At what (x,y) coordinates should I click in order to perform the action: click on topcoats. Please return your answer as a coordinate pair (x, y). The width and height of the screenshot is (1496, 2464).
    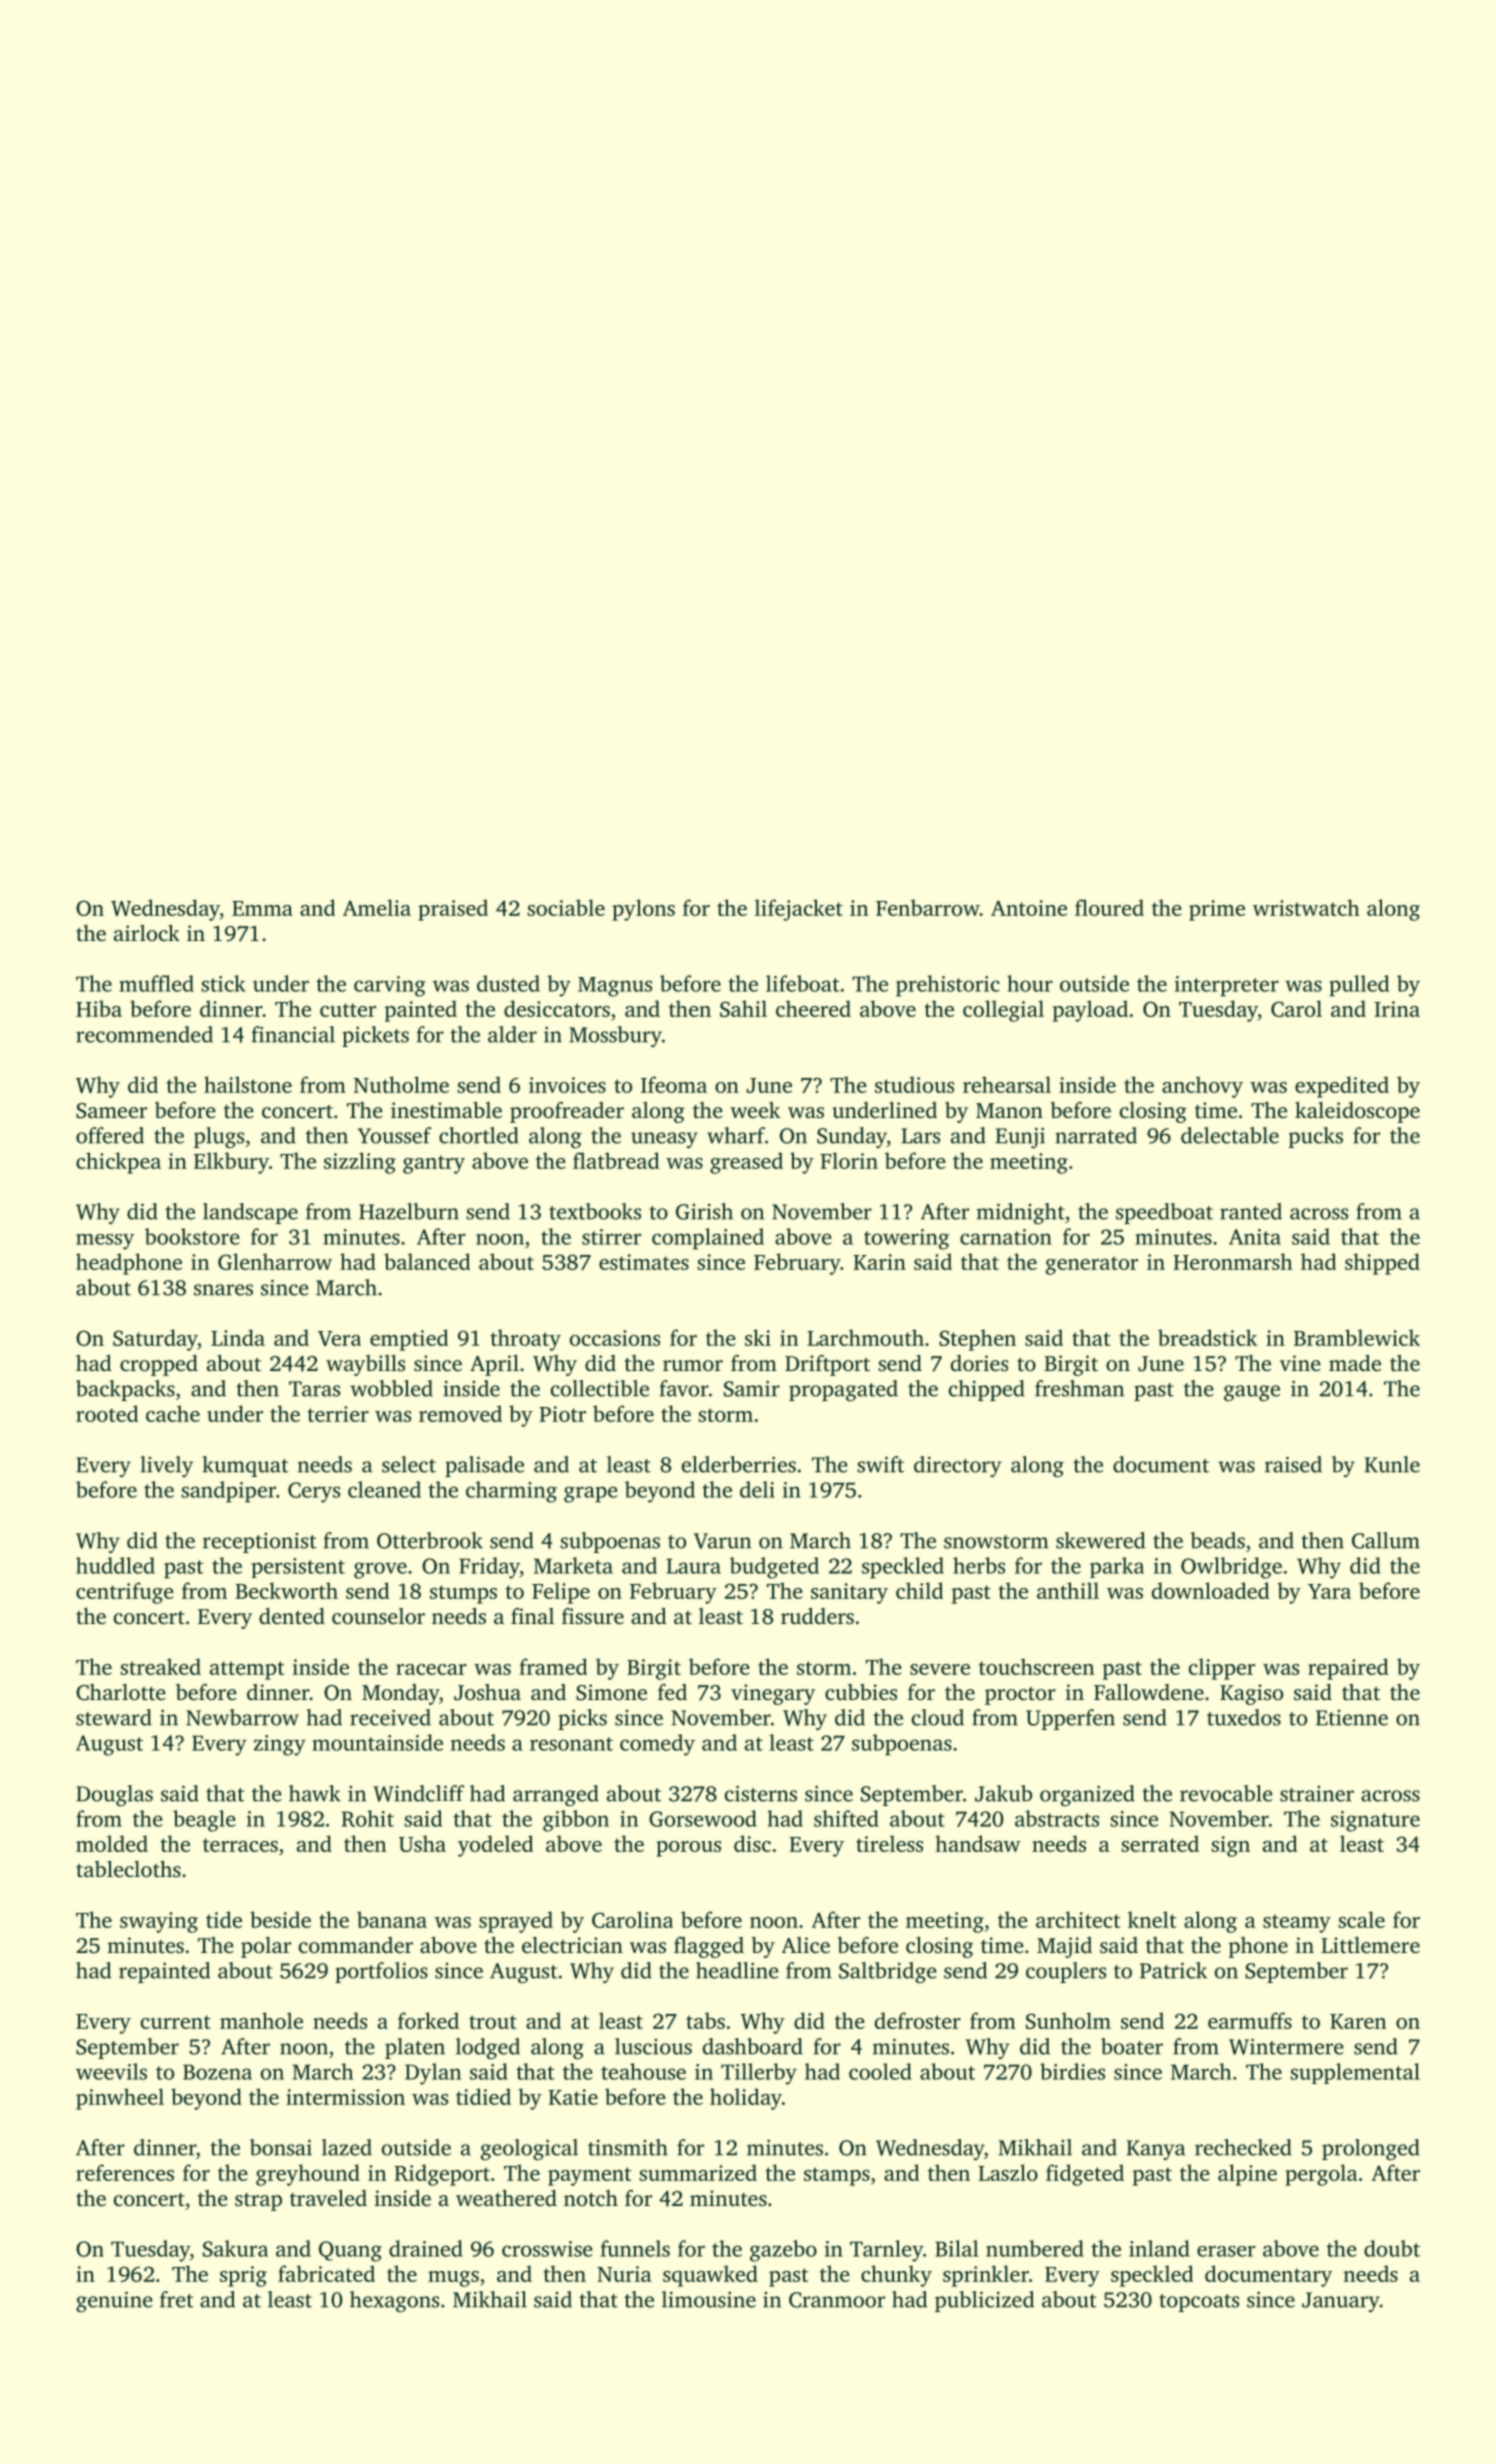
    Looking at the image, I should click on (1199, 2303).
